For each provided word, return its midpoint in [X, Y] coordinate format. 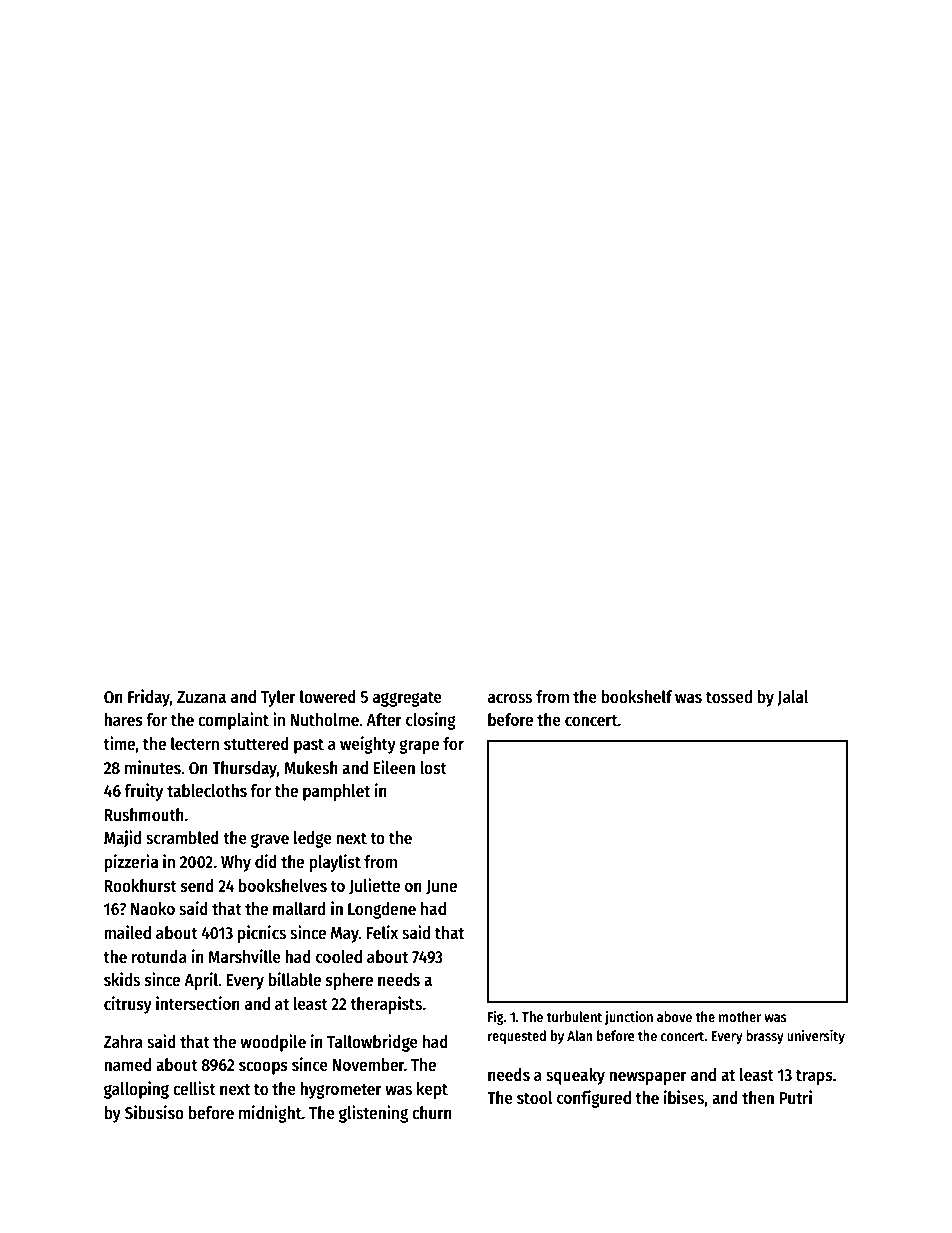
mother [740, 1016]
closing [431, 721]
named [127, 1065]
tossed [729, 697]
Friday [149, 698]
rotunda [159, 957]
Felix [382, 932]
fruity [143, 792]
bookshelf [636, 697]
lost [433, 768]
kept [432, 1090]
